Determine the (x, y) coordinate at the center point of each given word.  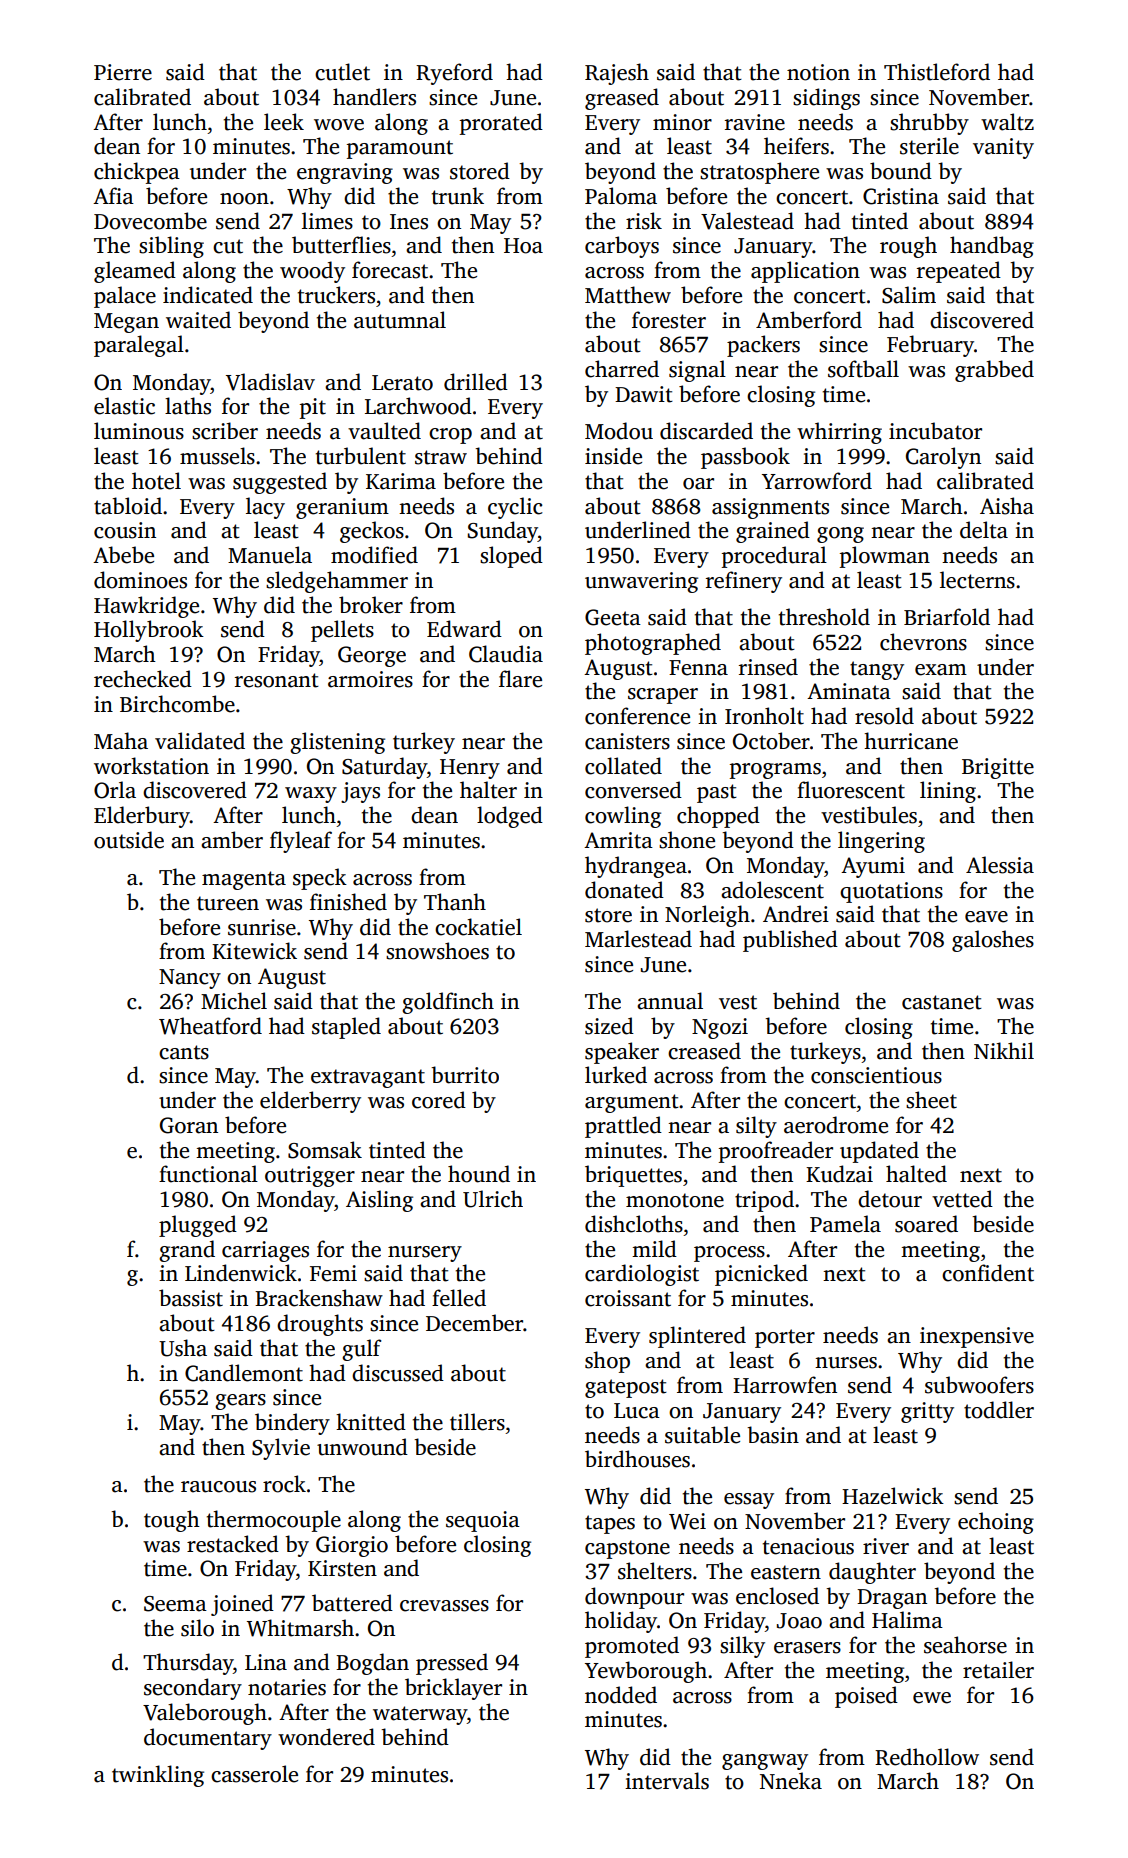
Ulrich (493, 1199)
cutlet (342, 72)
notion (818, 72)
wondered (326, 1737)
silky (742, 1647)
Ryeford (454, 74)
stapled (346, 1028)
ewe (932, 1698)
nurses (846, 1363)
